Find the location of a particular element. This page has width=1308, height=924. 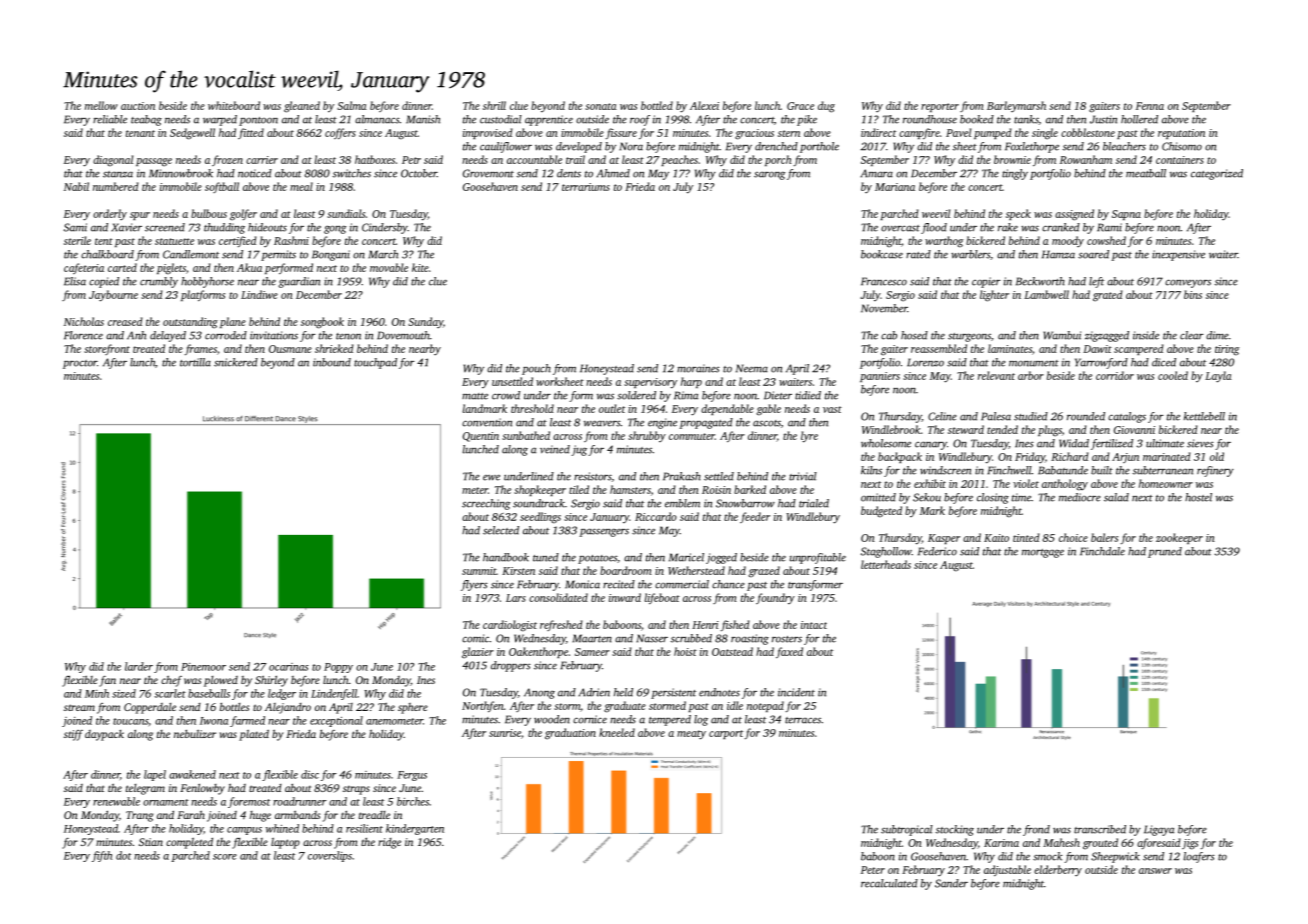

handbook is located at coordinates (506, 557).
